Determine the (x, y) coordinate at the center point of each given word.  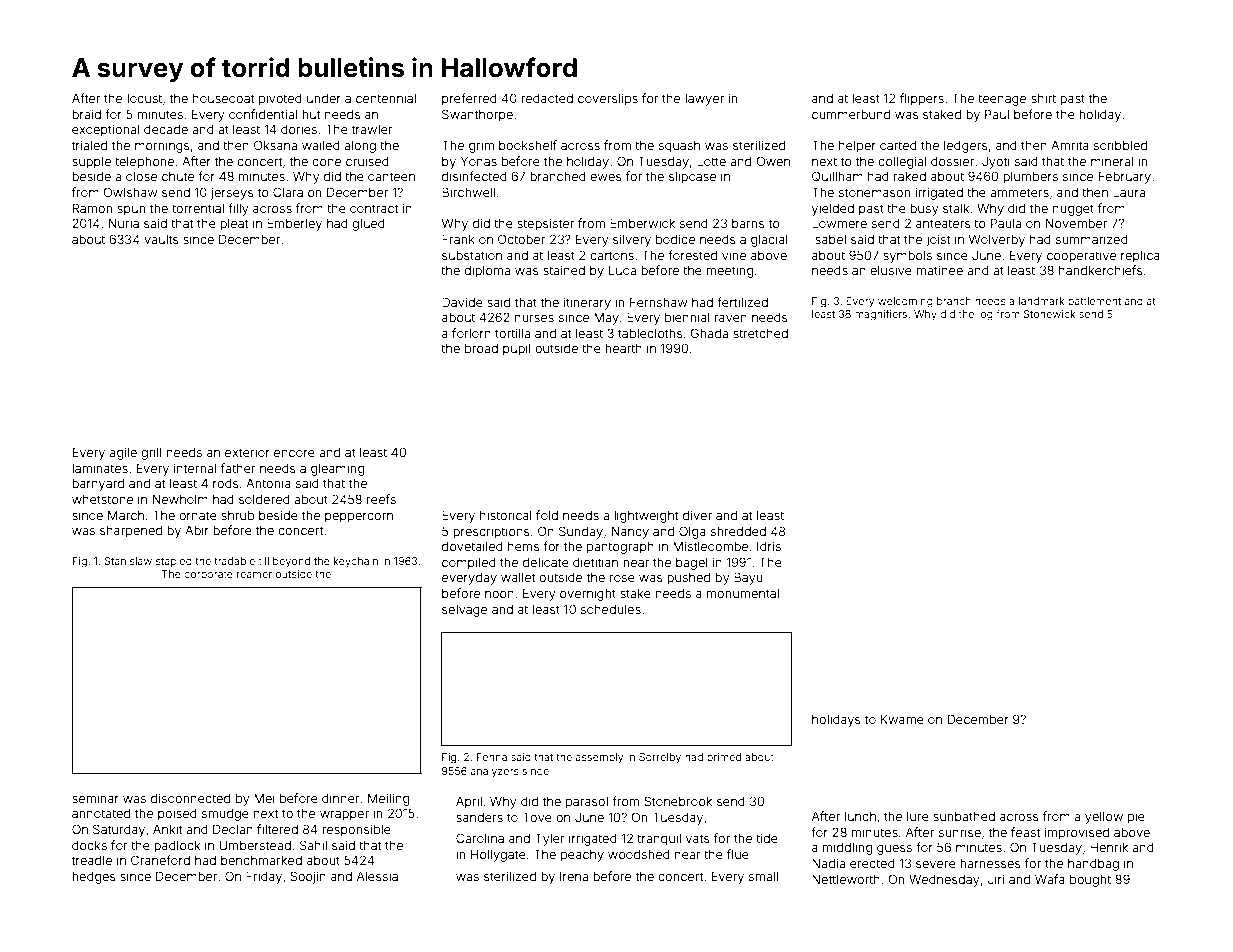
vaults (161, 239)
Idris (769, 546)
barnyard (98, 484)
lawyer (704, 100)
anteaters (943, 223)
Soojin (308, 877)
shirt (1043, 98)
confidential (263, 114)
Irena (574, 876)
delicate (546, 562)
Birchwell (468, 192)
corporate (208, 575)
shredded (738, 531)
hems (524, 546)
